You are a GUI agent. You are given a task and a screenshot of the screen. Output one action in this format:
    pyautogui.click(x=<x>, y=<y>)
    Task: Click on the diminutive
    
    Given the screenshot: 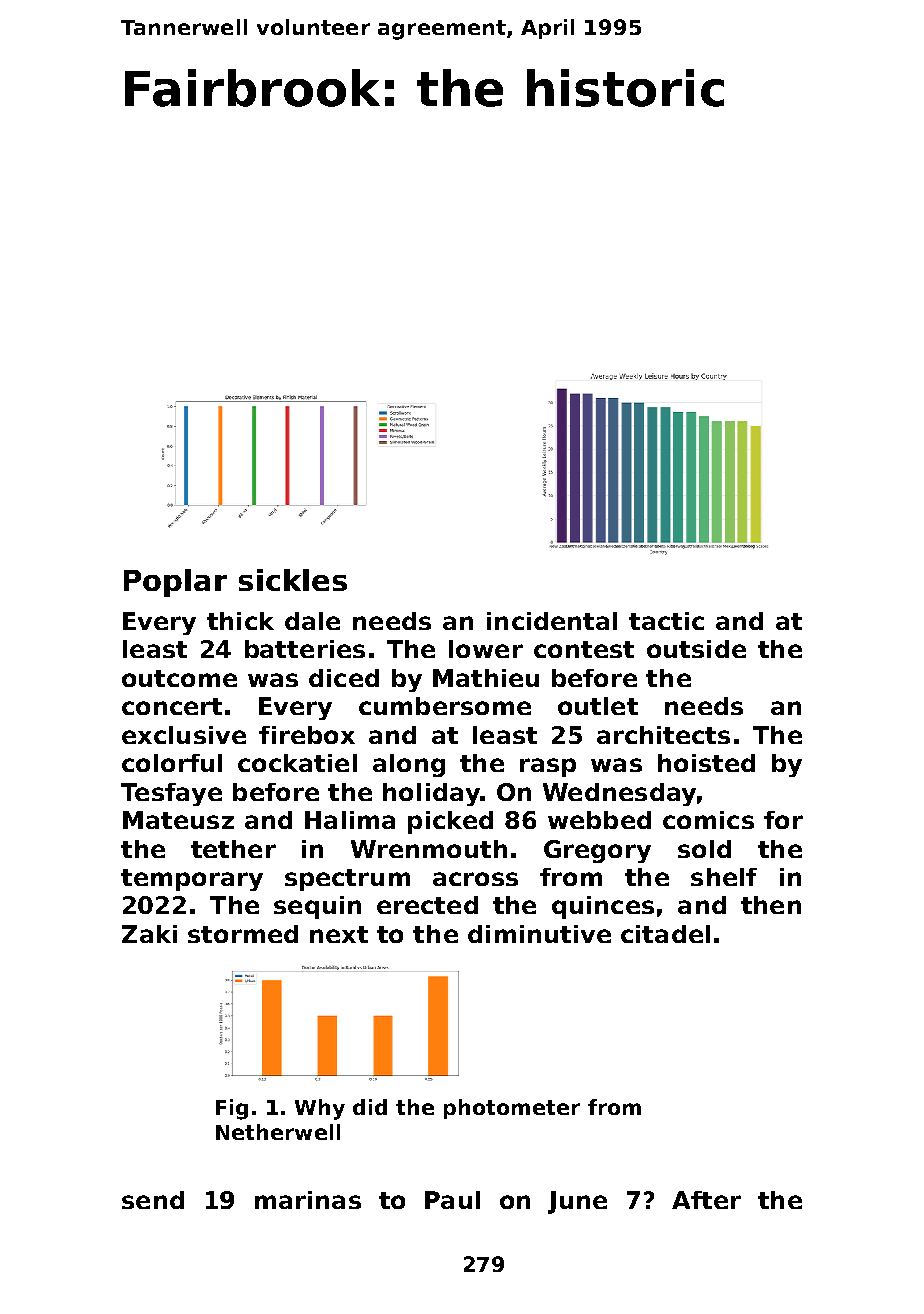 What is the action you would take?
    pyautogui.click(x=539, y=934)
